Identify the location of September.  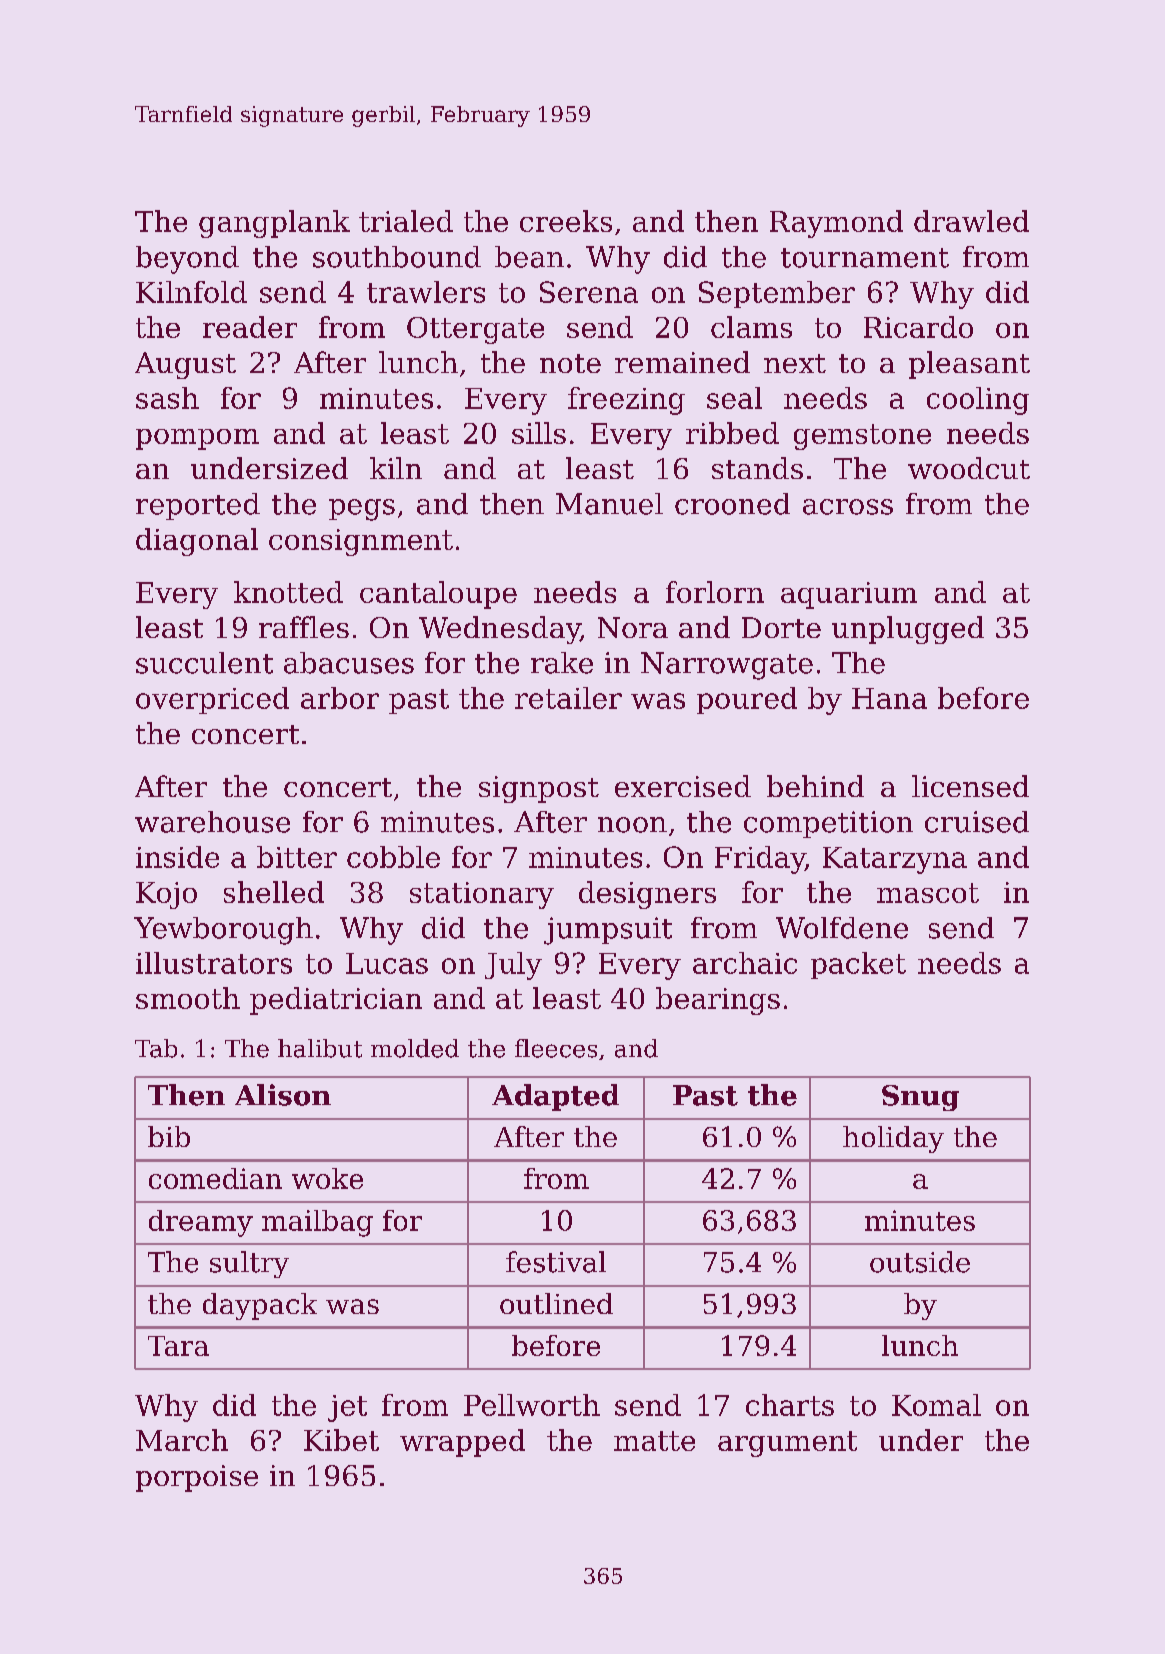
(777, 294).
